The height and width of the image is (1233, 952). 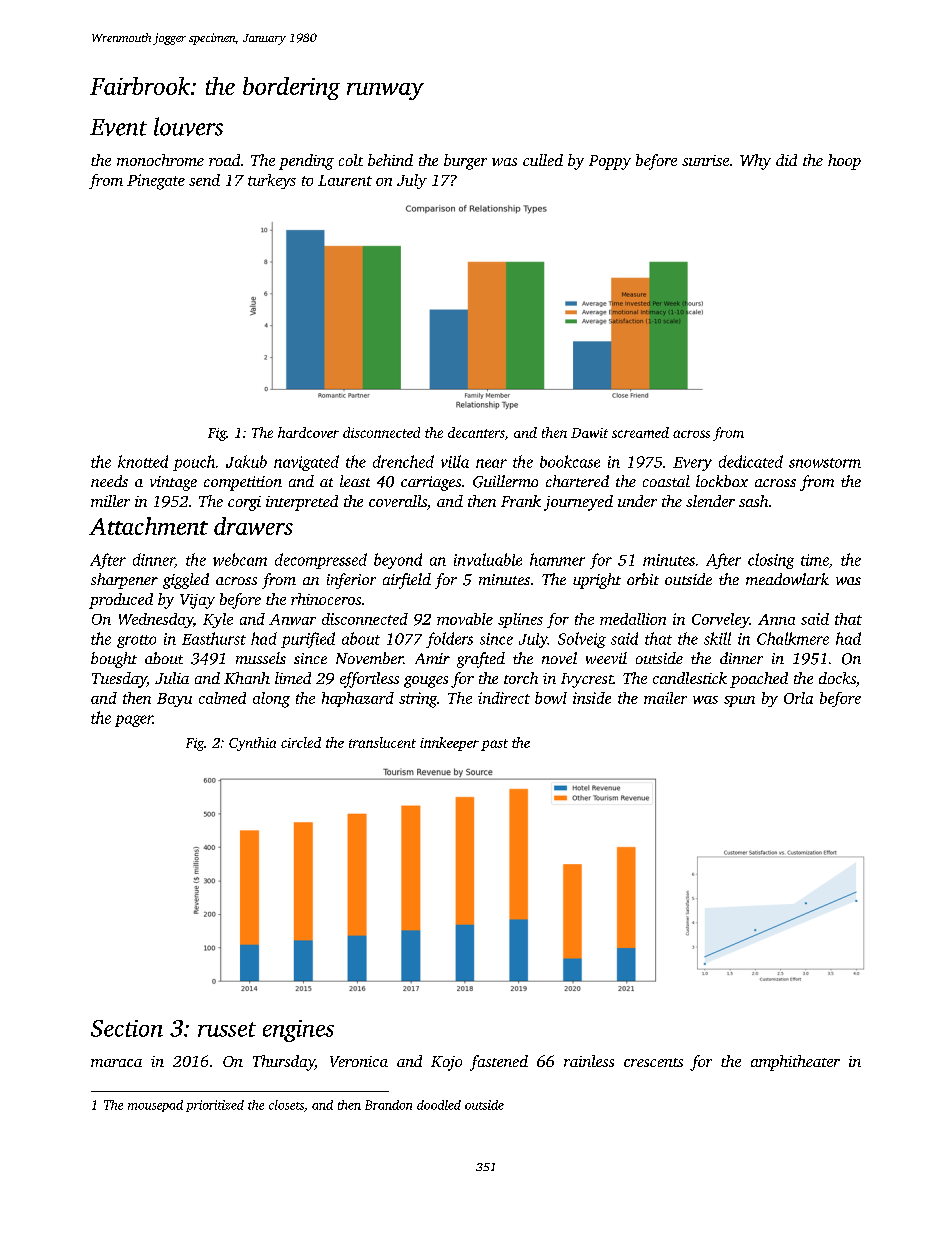 I want to click on decanters, so click(x=476, y=432).
